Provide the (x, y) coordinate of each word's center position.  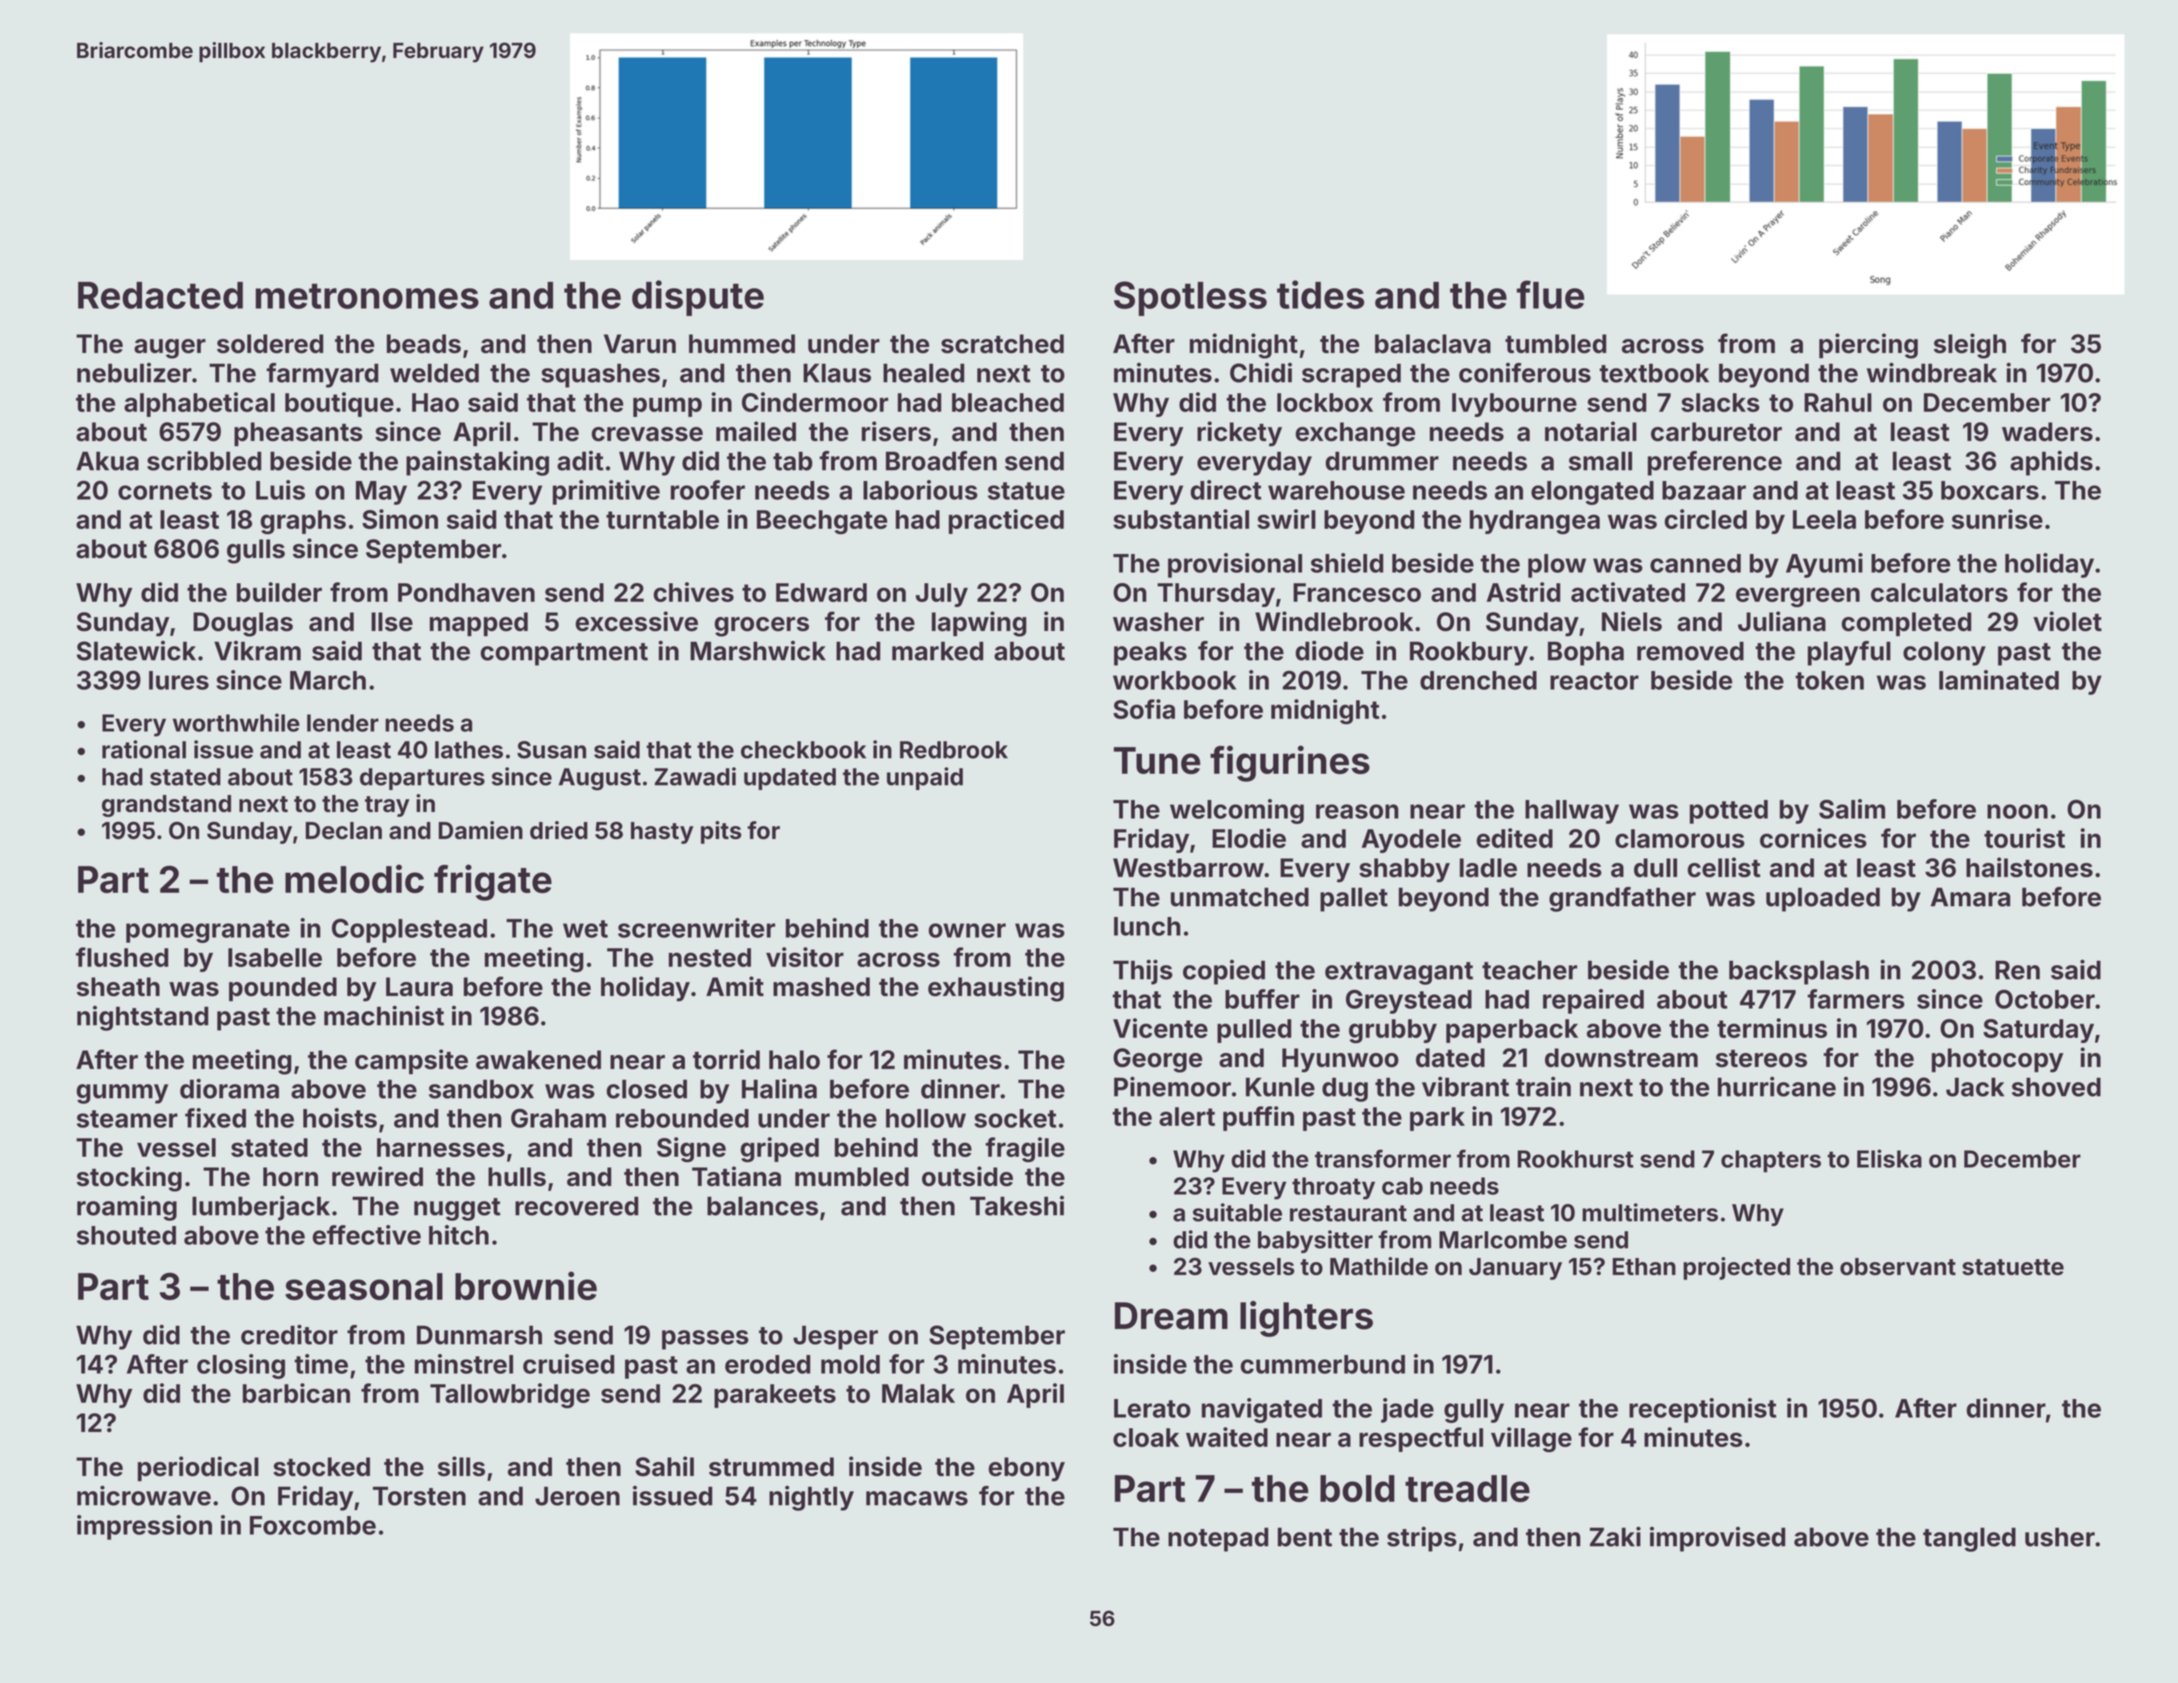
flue (1550, 294)
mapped (479, 624)
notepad (1218, 1539)
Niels (1632, 621)
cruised (568, 1364)
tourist (2024, 838)
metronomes (367, 296)
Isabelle (275, 957)
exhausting (996, 989)
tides (1320, 294)
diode (1329, 650)
